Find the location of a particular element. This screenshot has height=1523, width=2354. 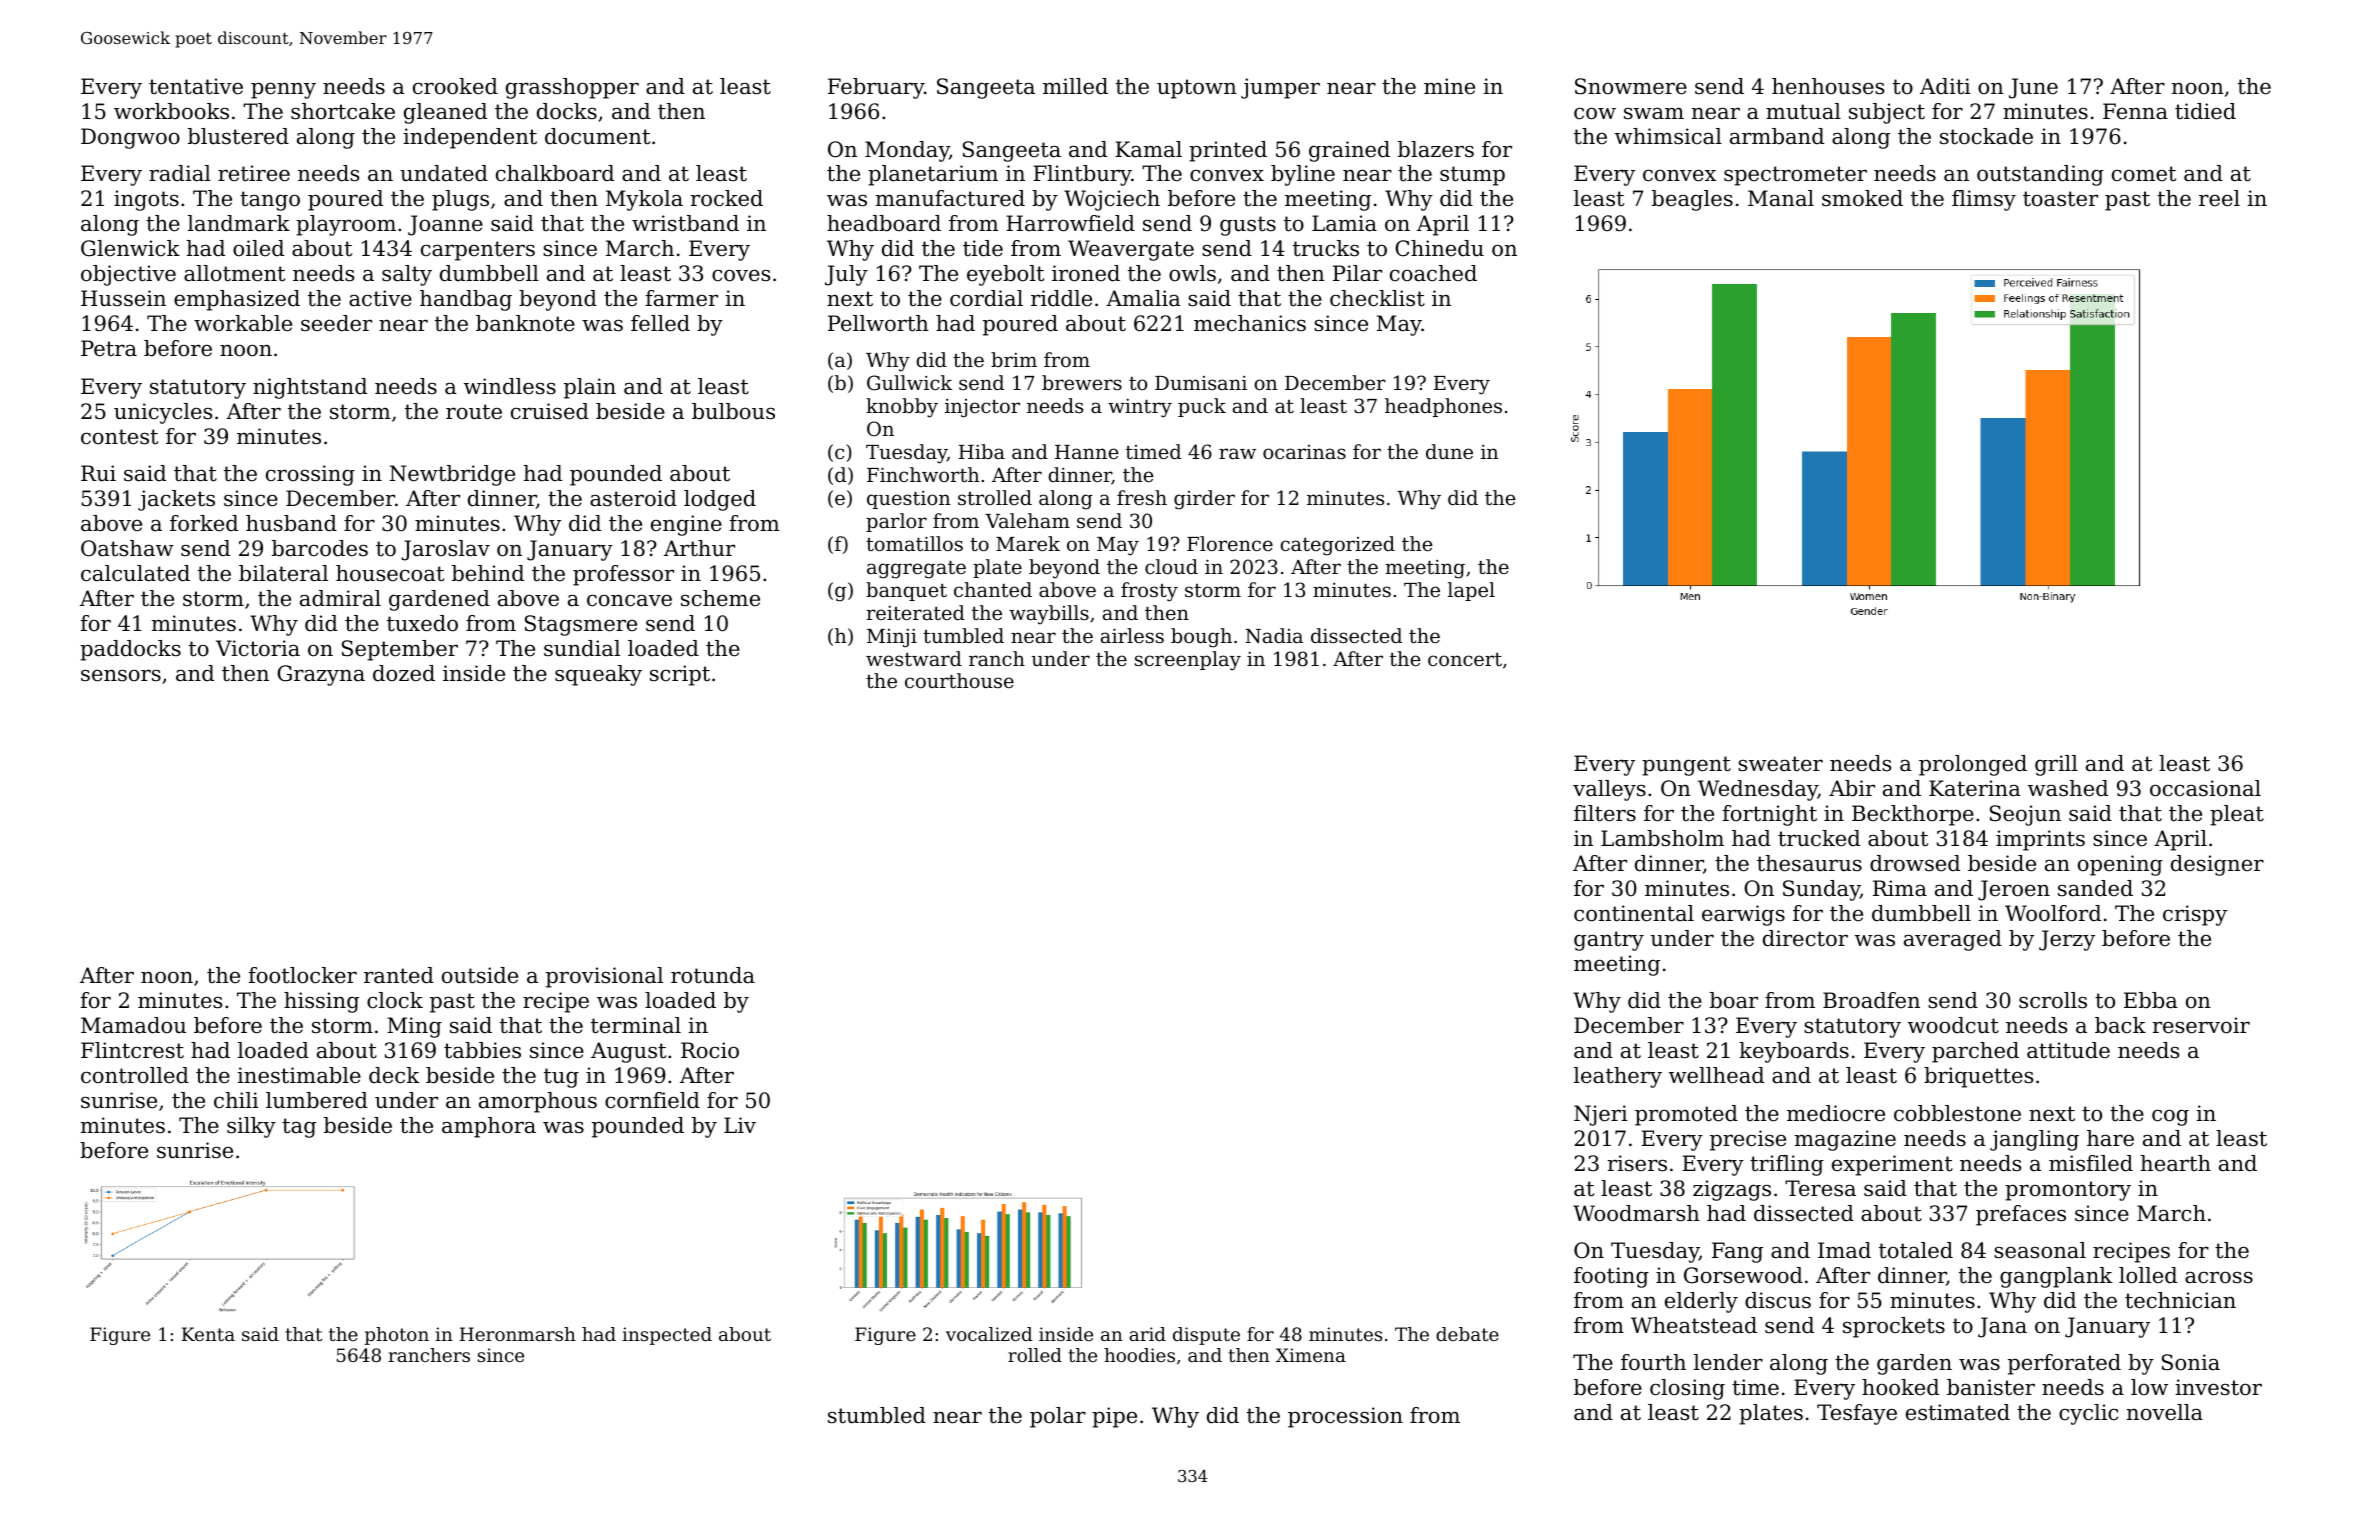

milled is located at coordinates (1075, 86).
